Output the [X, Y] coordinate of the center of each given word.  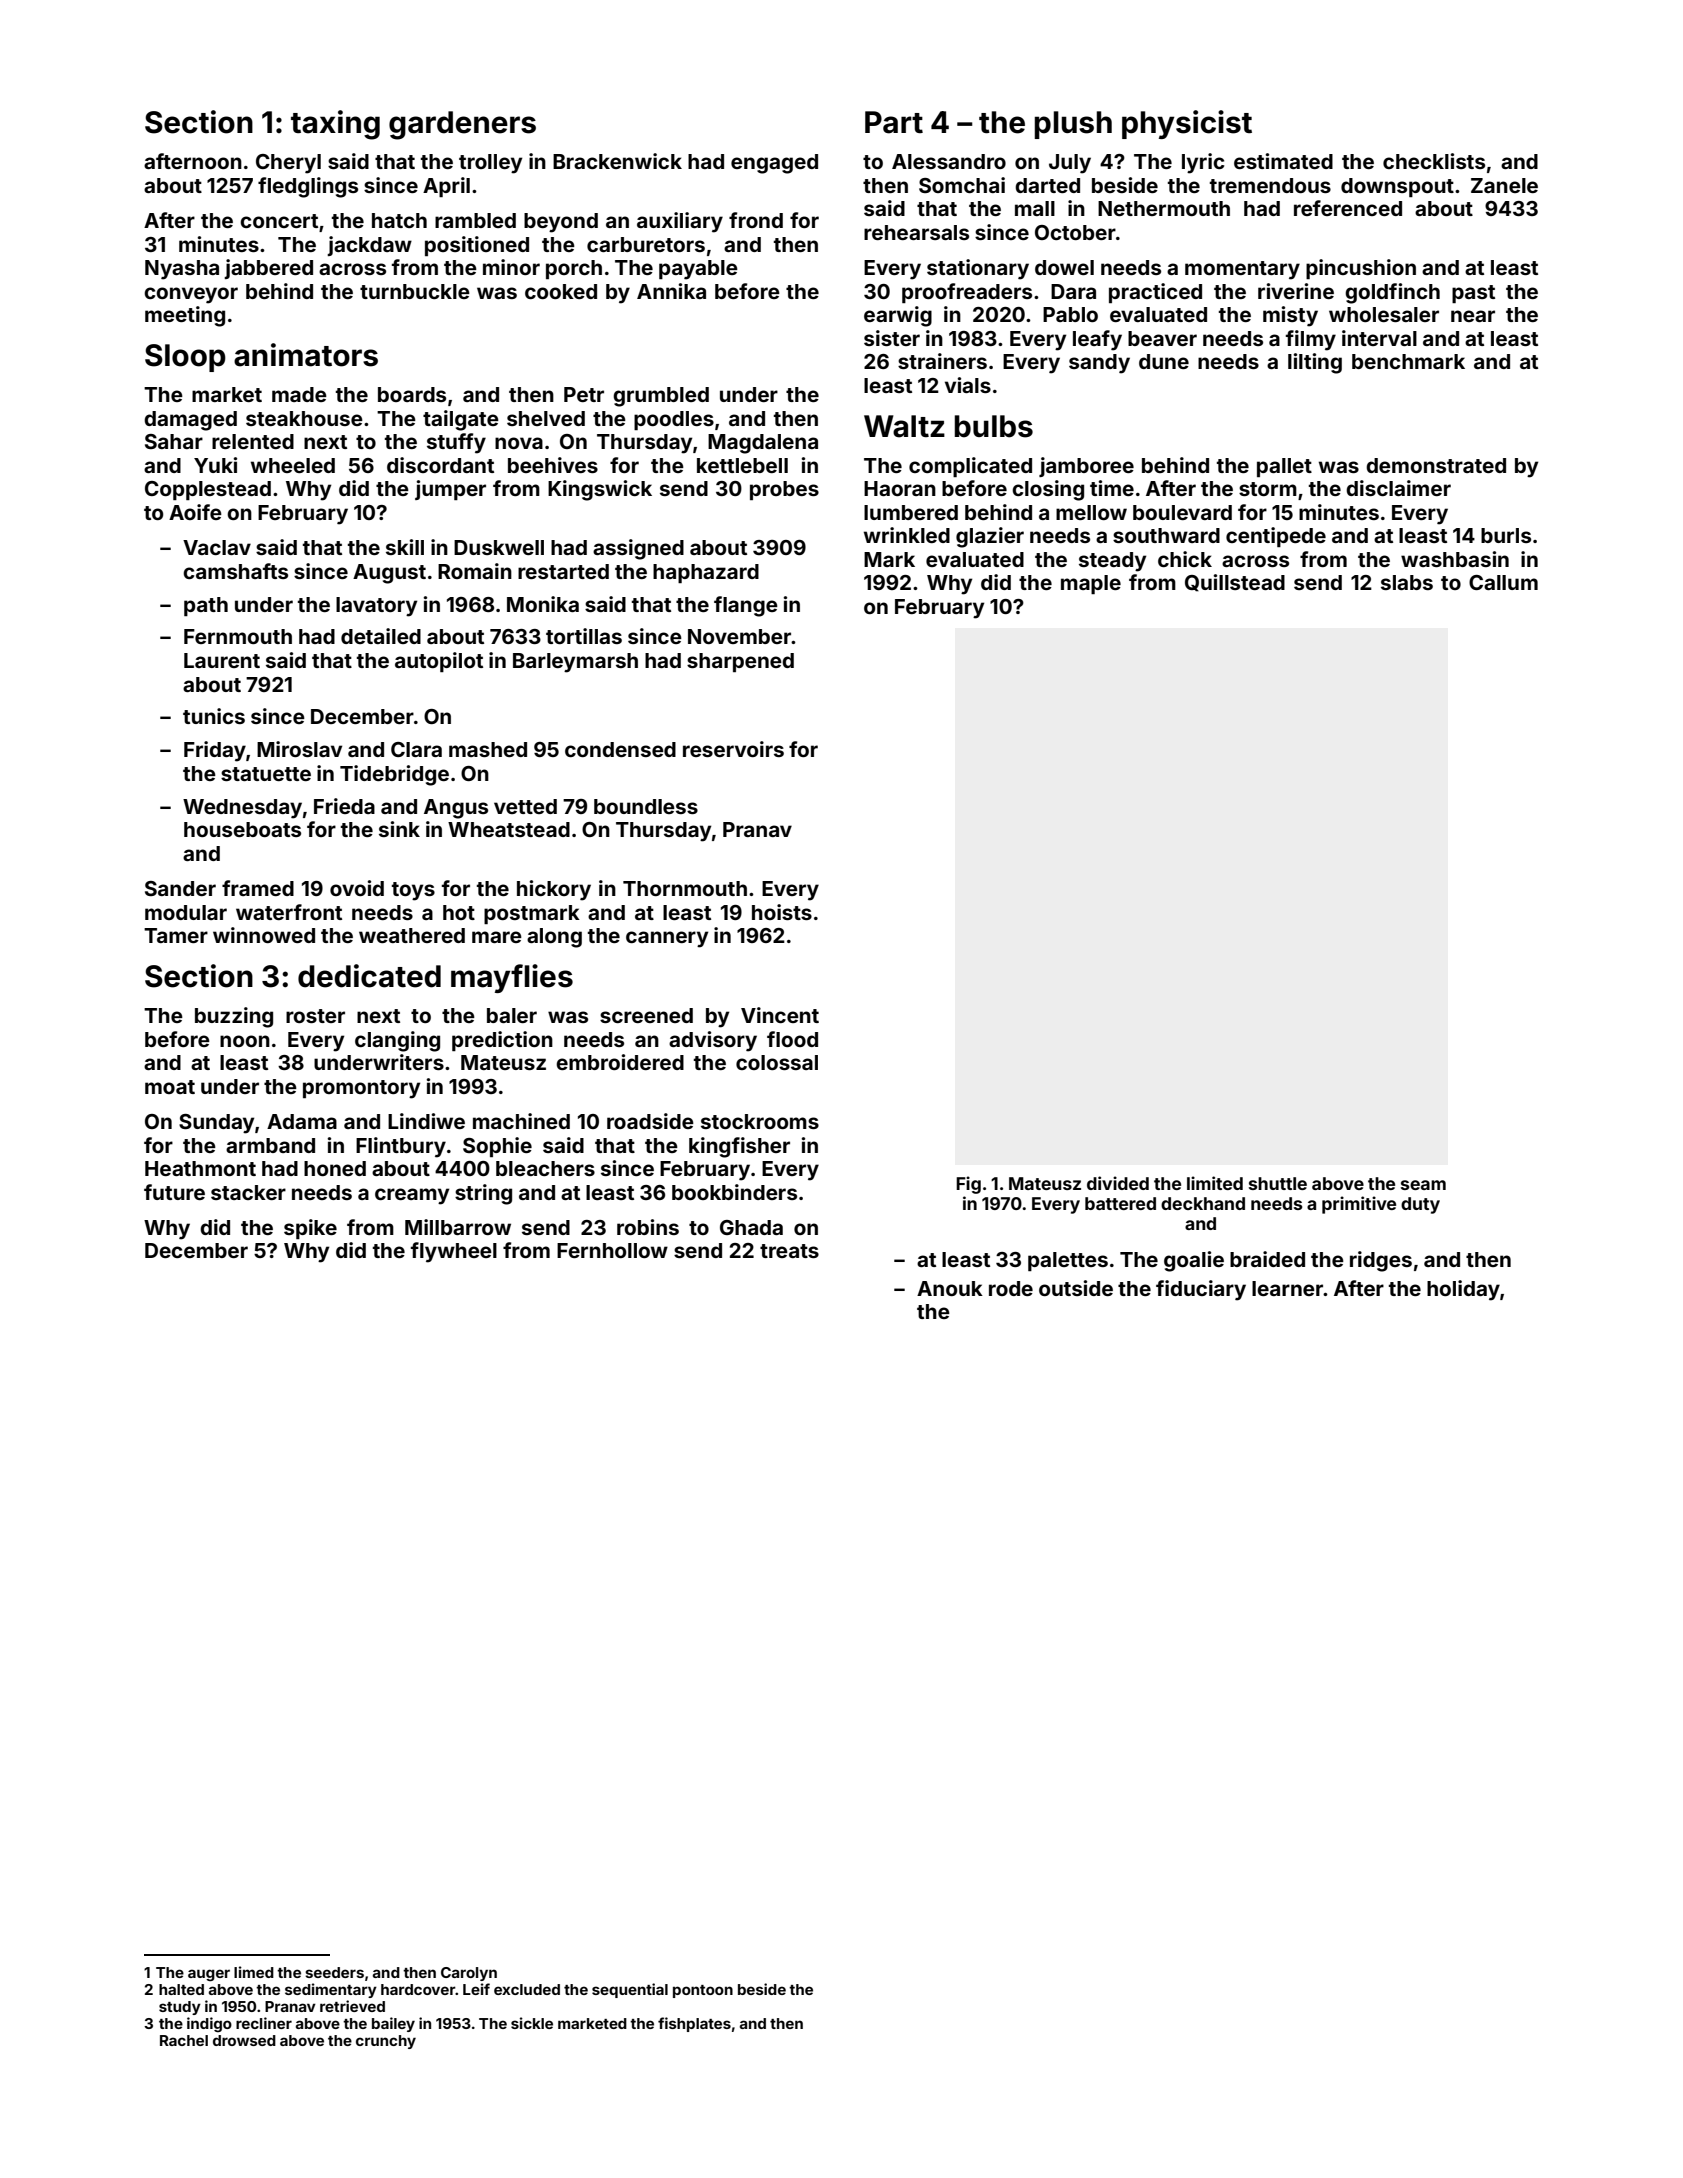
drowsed [244, 2040]
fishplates [694, 2024]
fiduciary [1201, 1290]
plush [1073, 125]
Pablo [1070, 314]
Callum [1503, 582]
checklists [1434, 161]
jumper [450, 490]
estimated [1283, 161]
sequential [630, 1990]
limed [254, 1972]
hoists [782, 912]
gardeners [462, 125]
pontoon [703, 1991]
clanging [397, 1041]
